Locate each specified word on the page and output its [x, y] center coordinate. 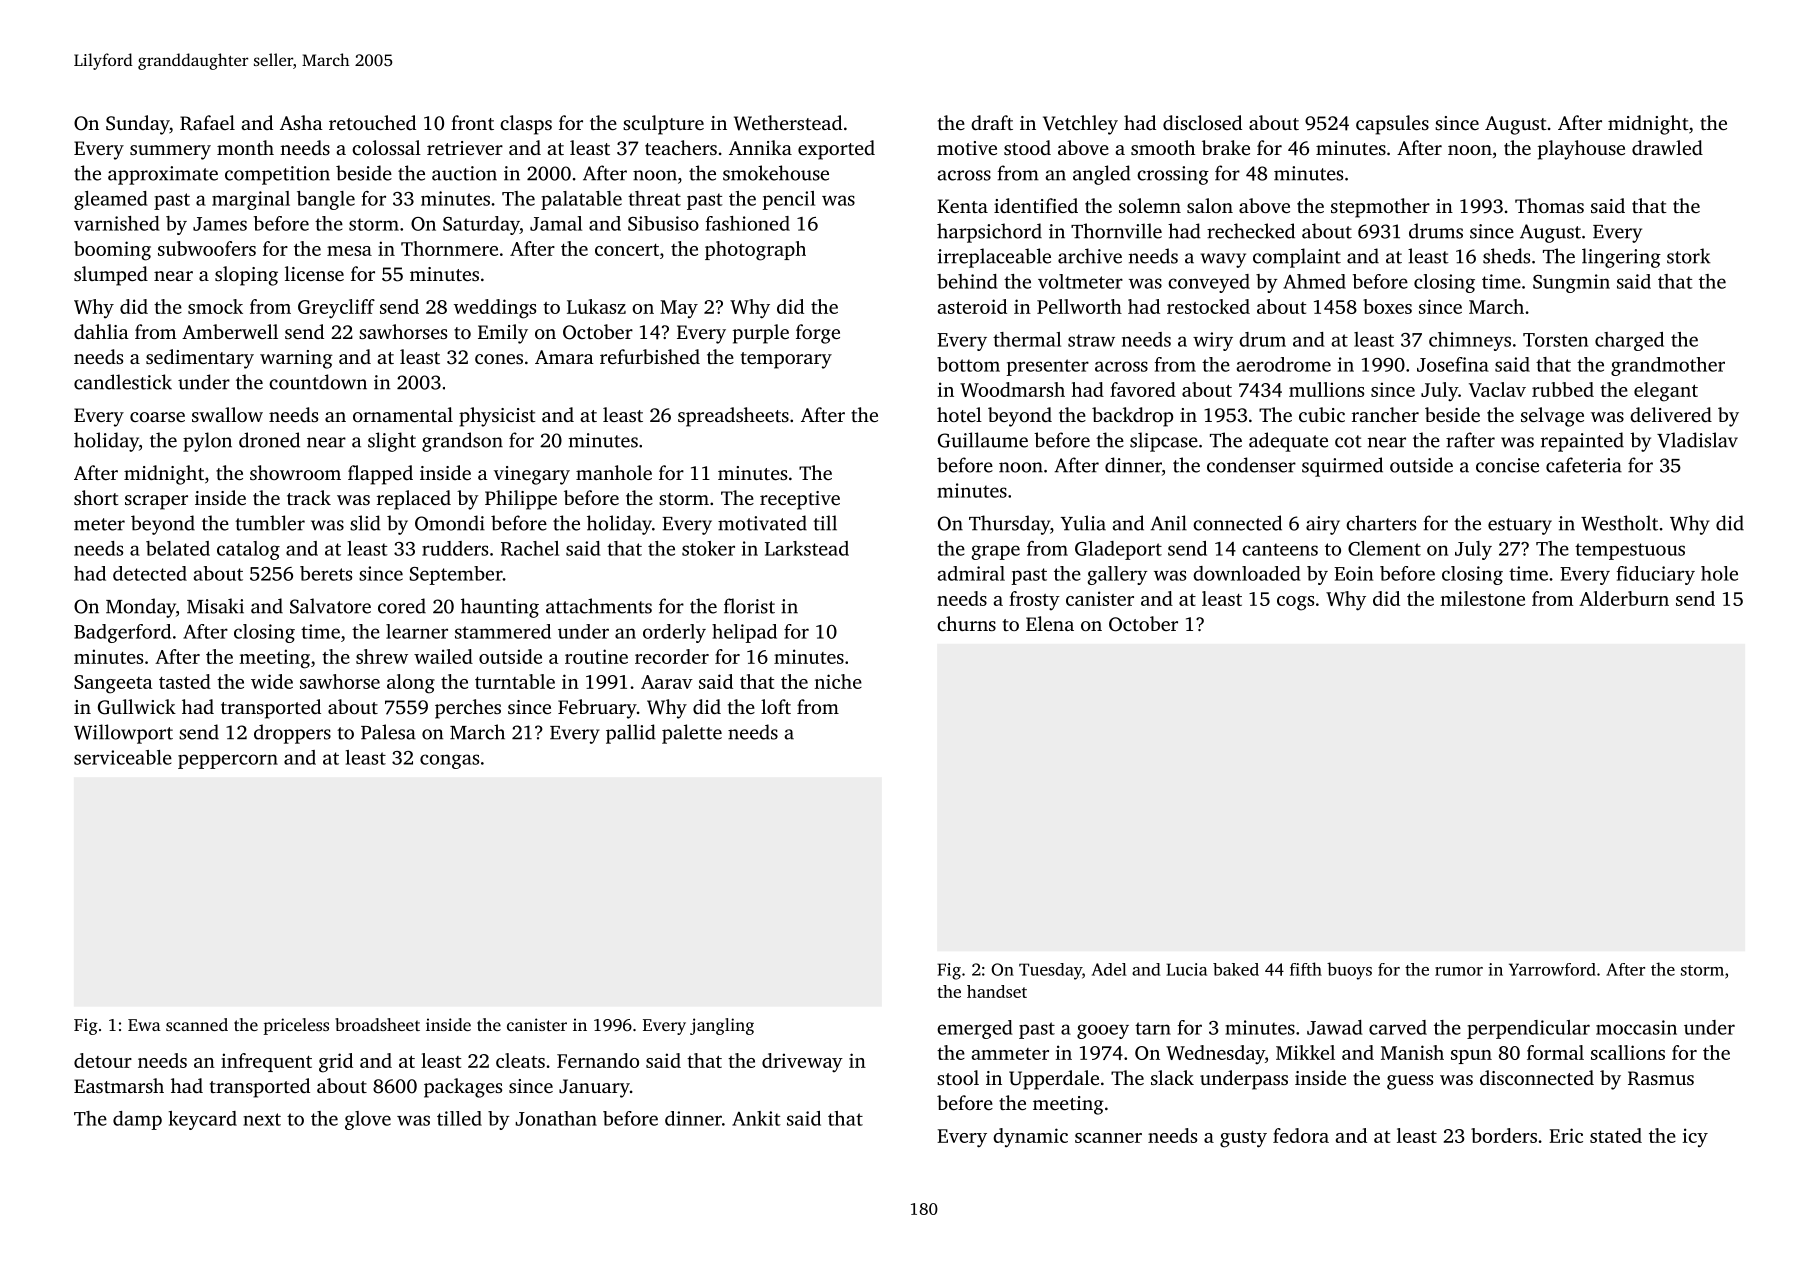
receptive [800, 500]
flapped [380, 475]
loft [776, 706]
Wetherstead [788, 123]
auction [464, 173]
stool [958, 1077]
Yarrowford [1552, 969]
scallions [1628, 1052]
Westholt [1619, 523]
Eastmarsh [119, 1085]
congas [449, 761]
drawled [1667, 147]
